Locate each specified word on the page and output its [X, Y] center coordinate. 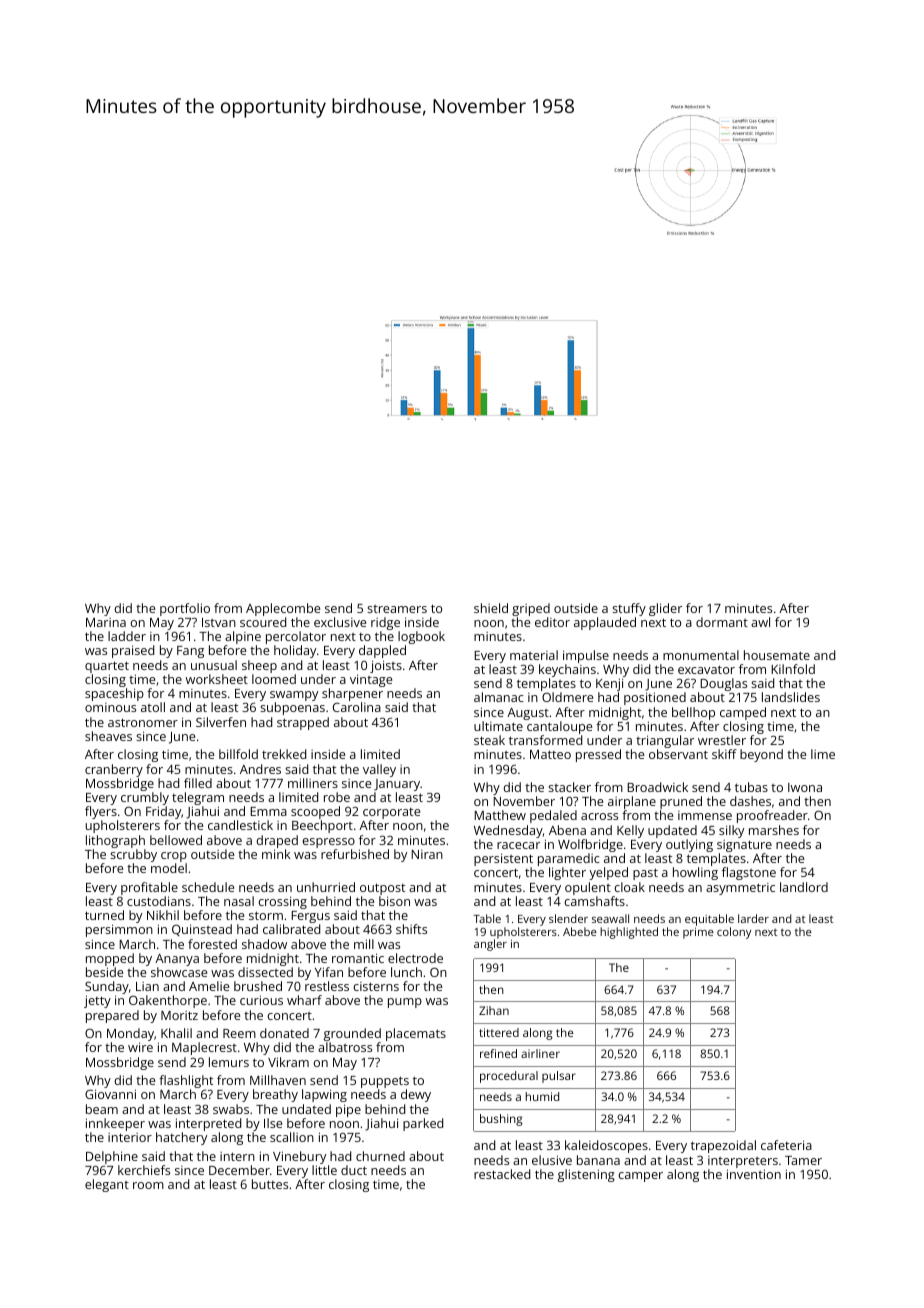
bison [394, 901]
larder [753, 918]
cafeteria [786, 1145]
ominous [110, 707]
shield [491, 608]
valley [379, 770]
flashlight [186, 1081]
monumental [701, 655]
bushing [501, 1120]
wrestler [722, 740]
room [148, 1185]
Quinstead [202, 930]
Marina [106, 622]
